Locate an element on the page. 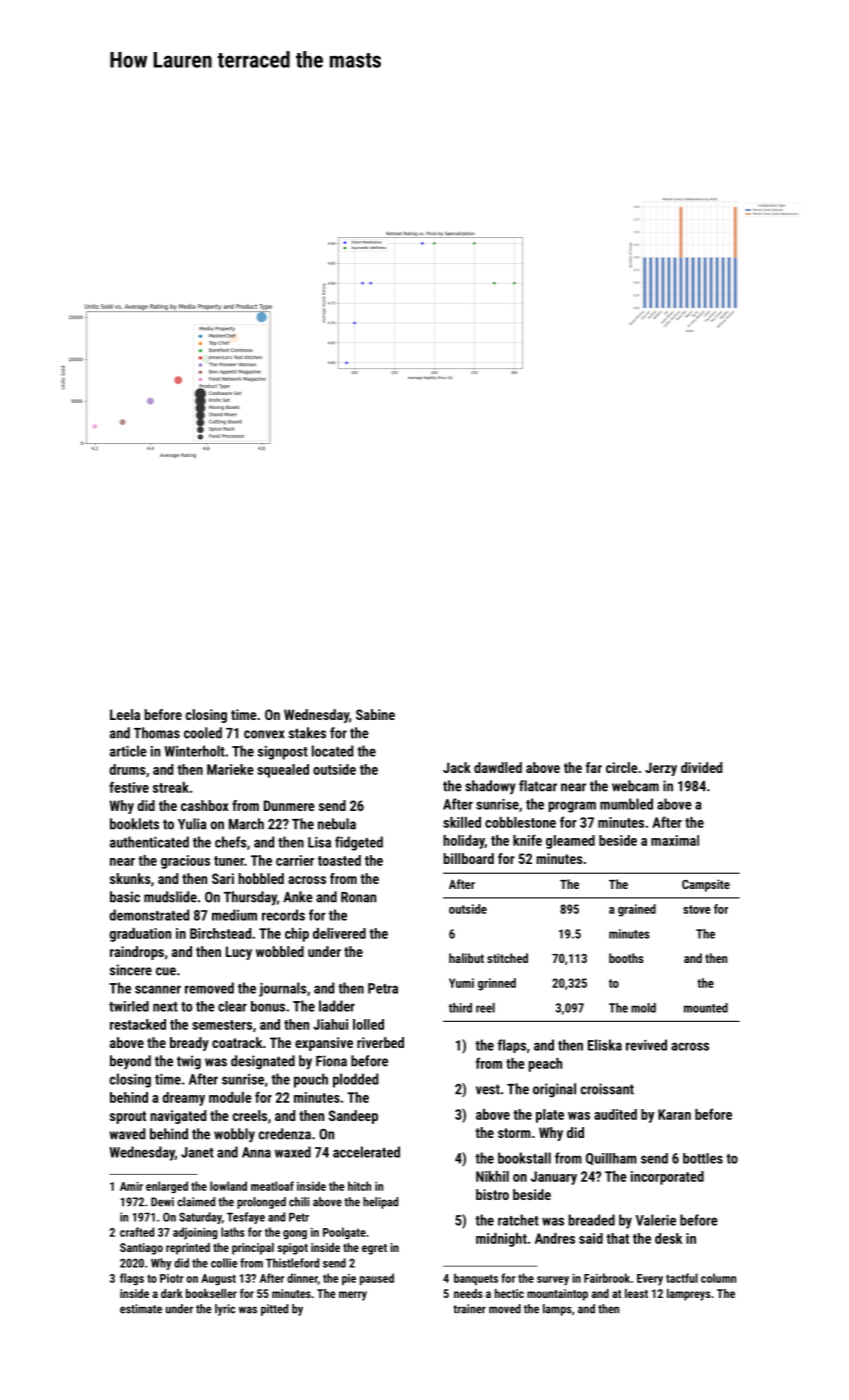  divided is located at coordinates (701, 767).
